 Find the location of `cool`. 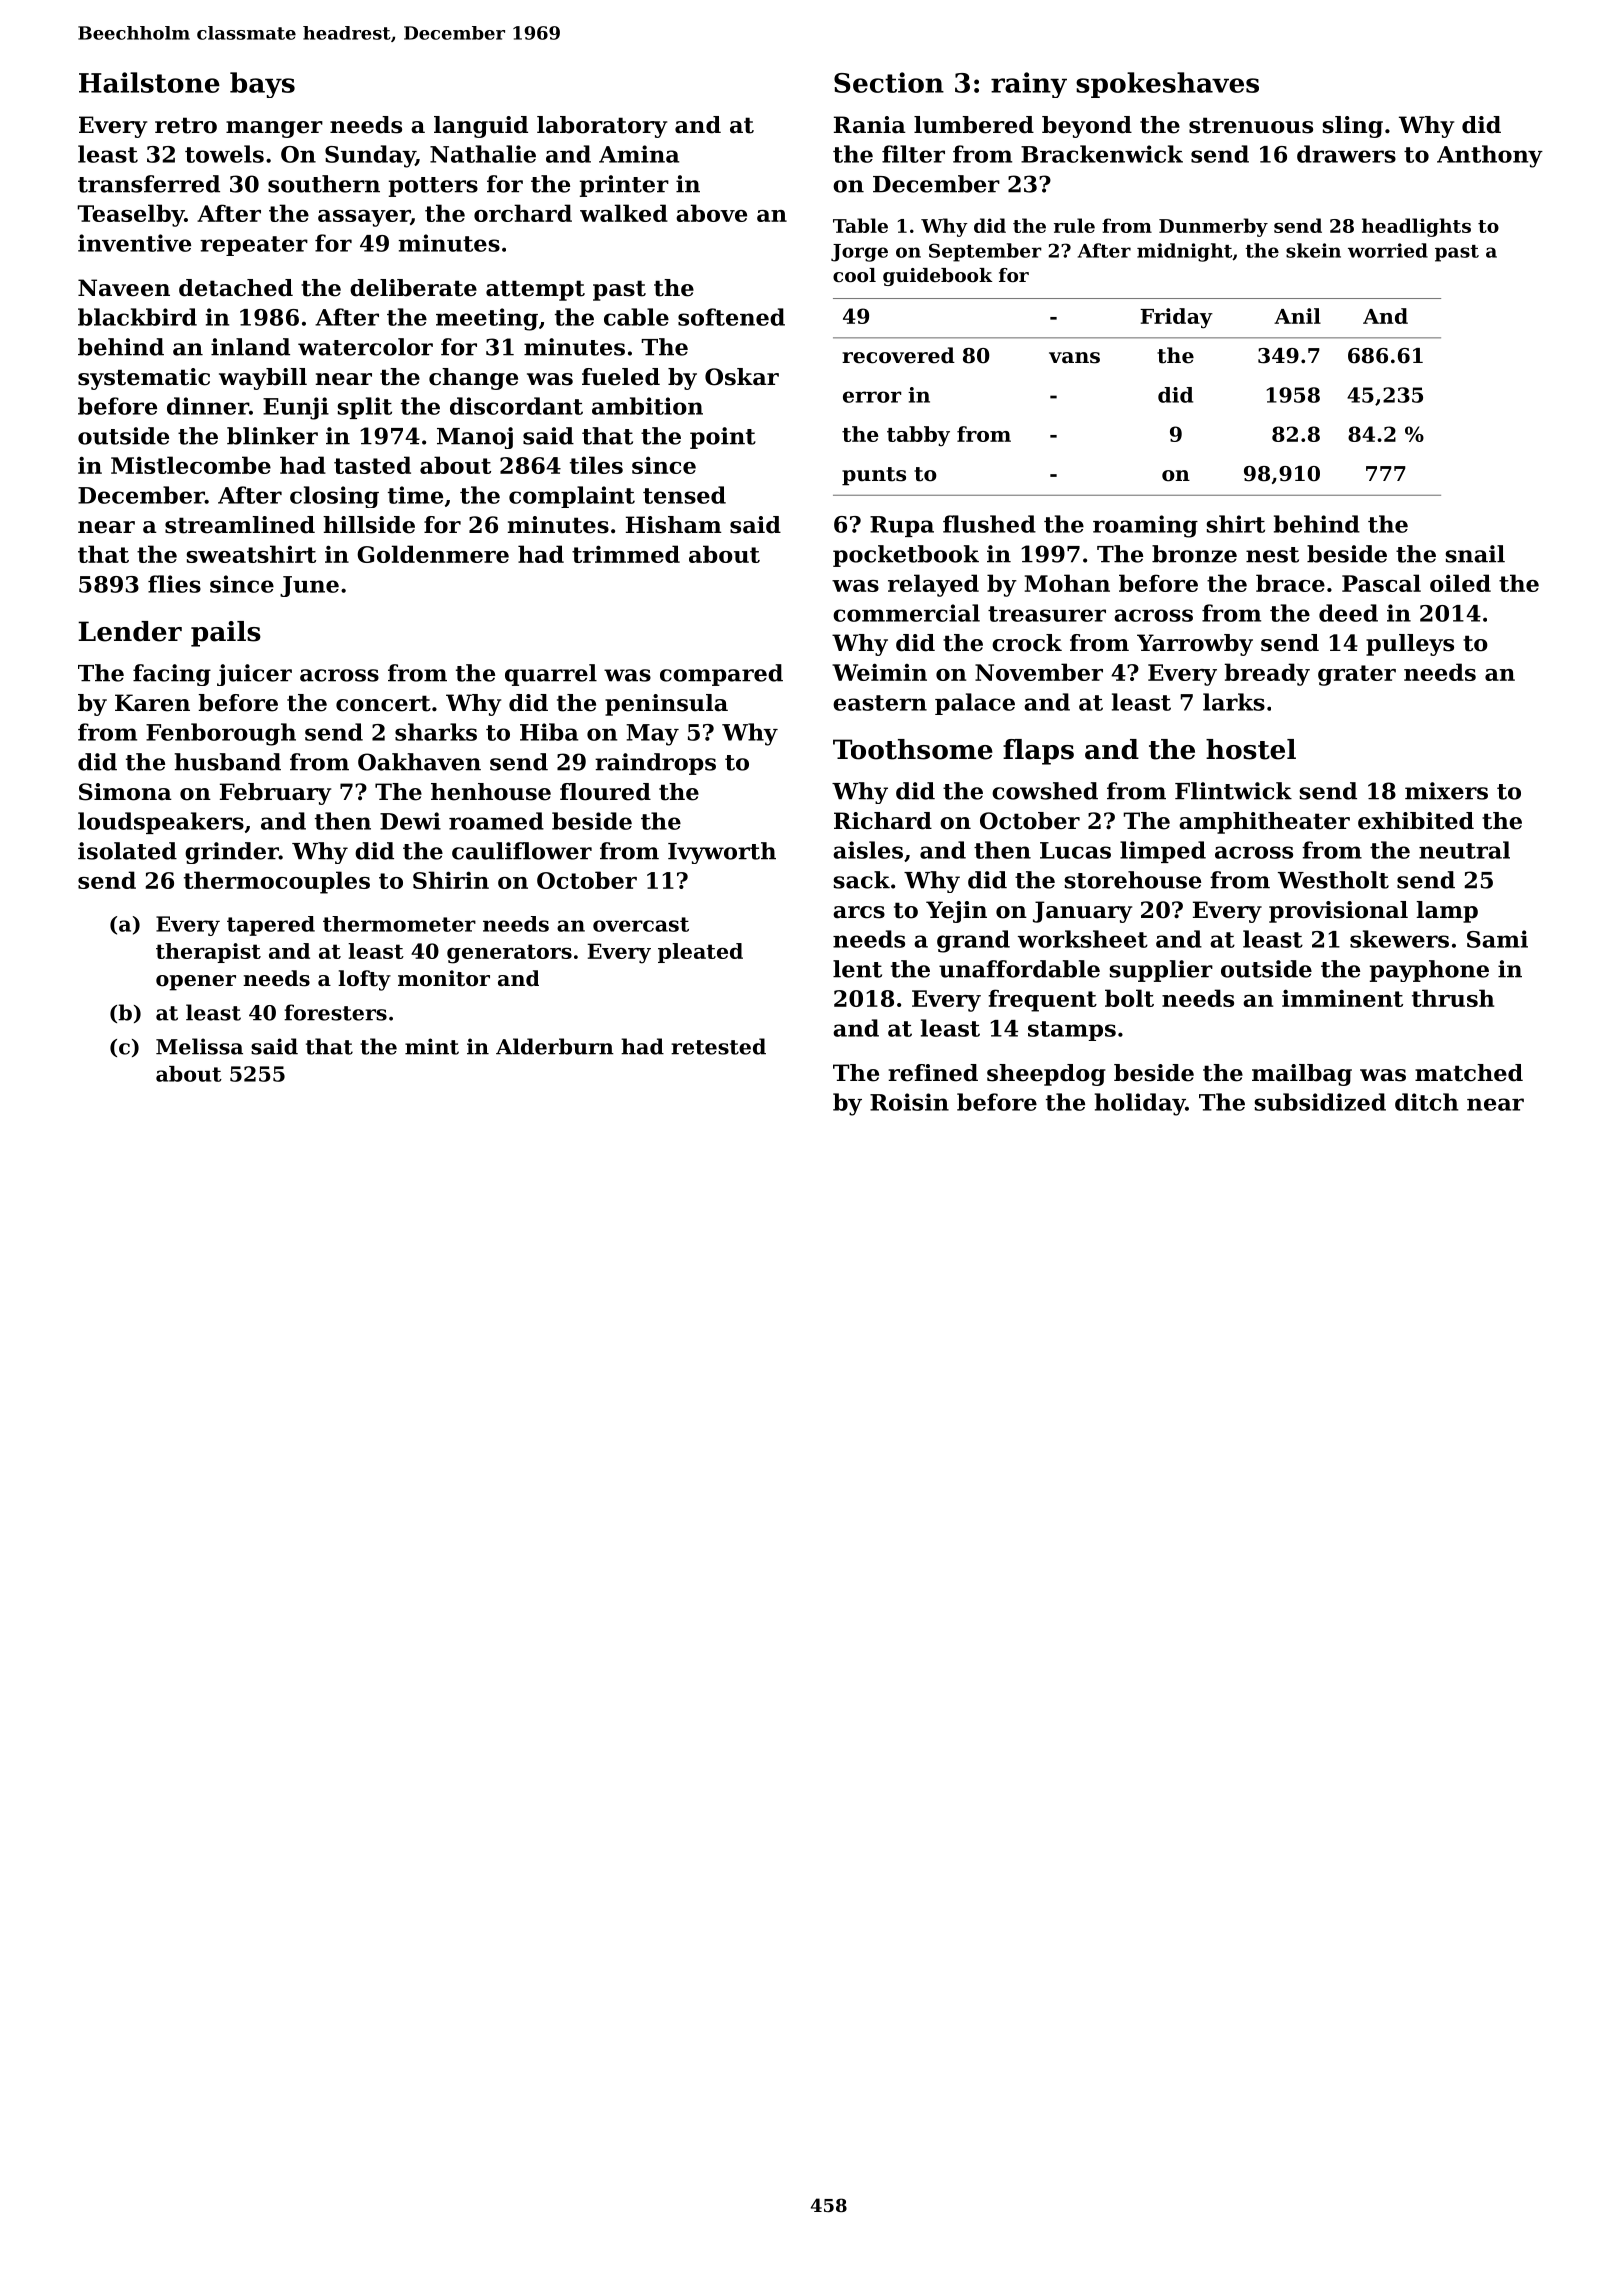

cool is located at coordinates (854, 275).
